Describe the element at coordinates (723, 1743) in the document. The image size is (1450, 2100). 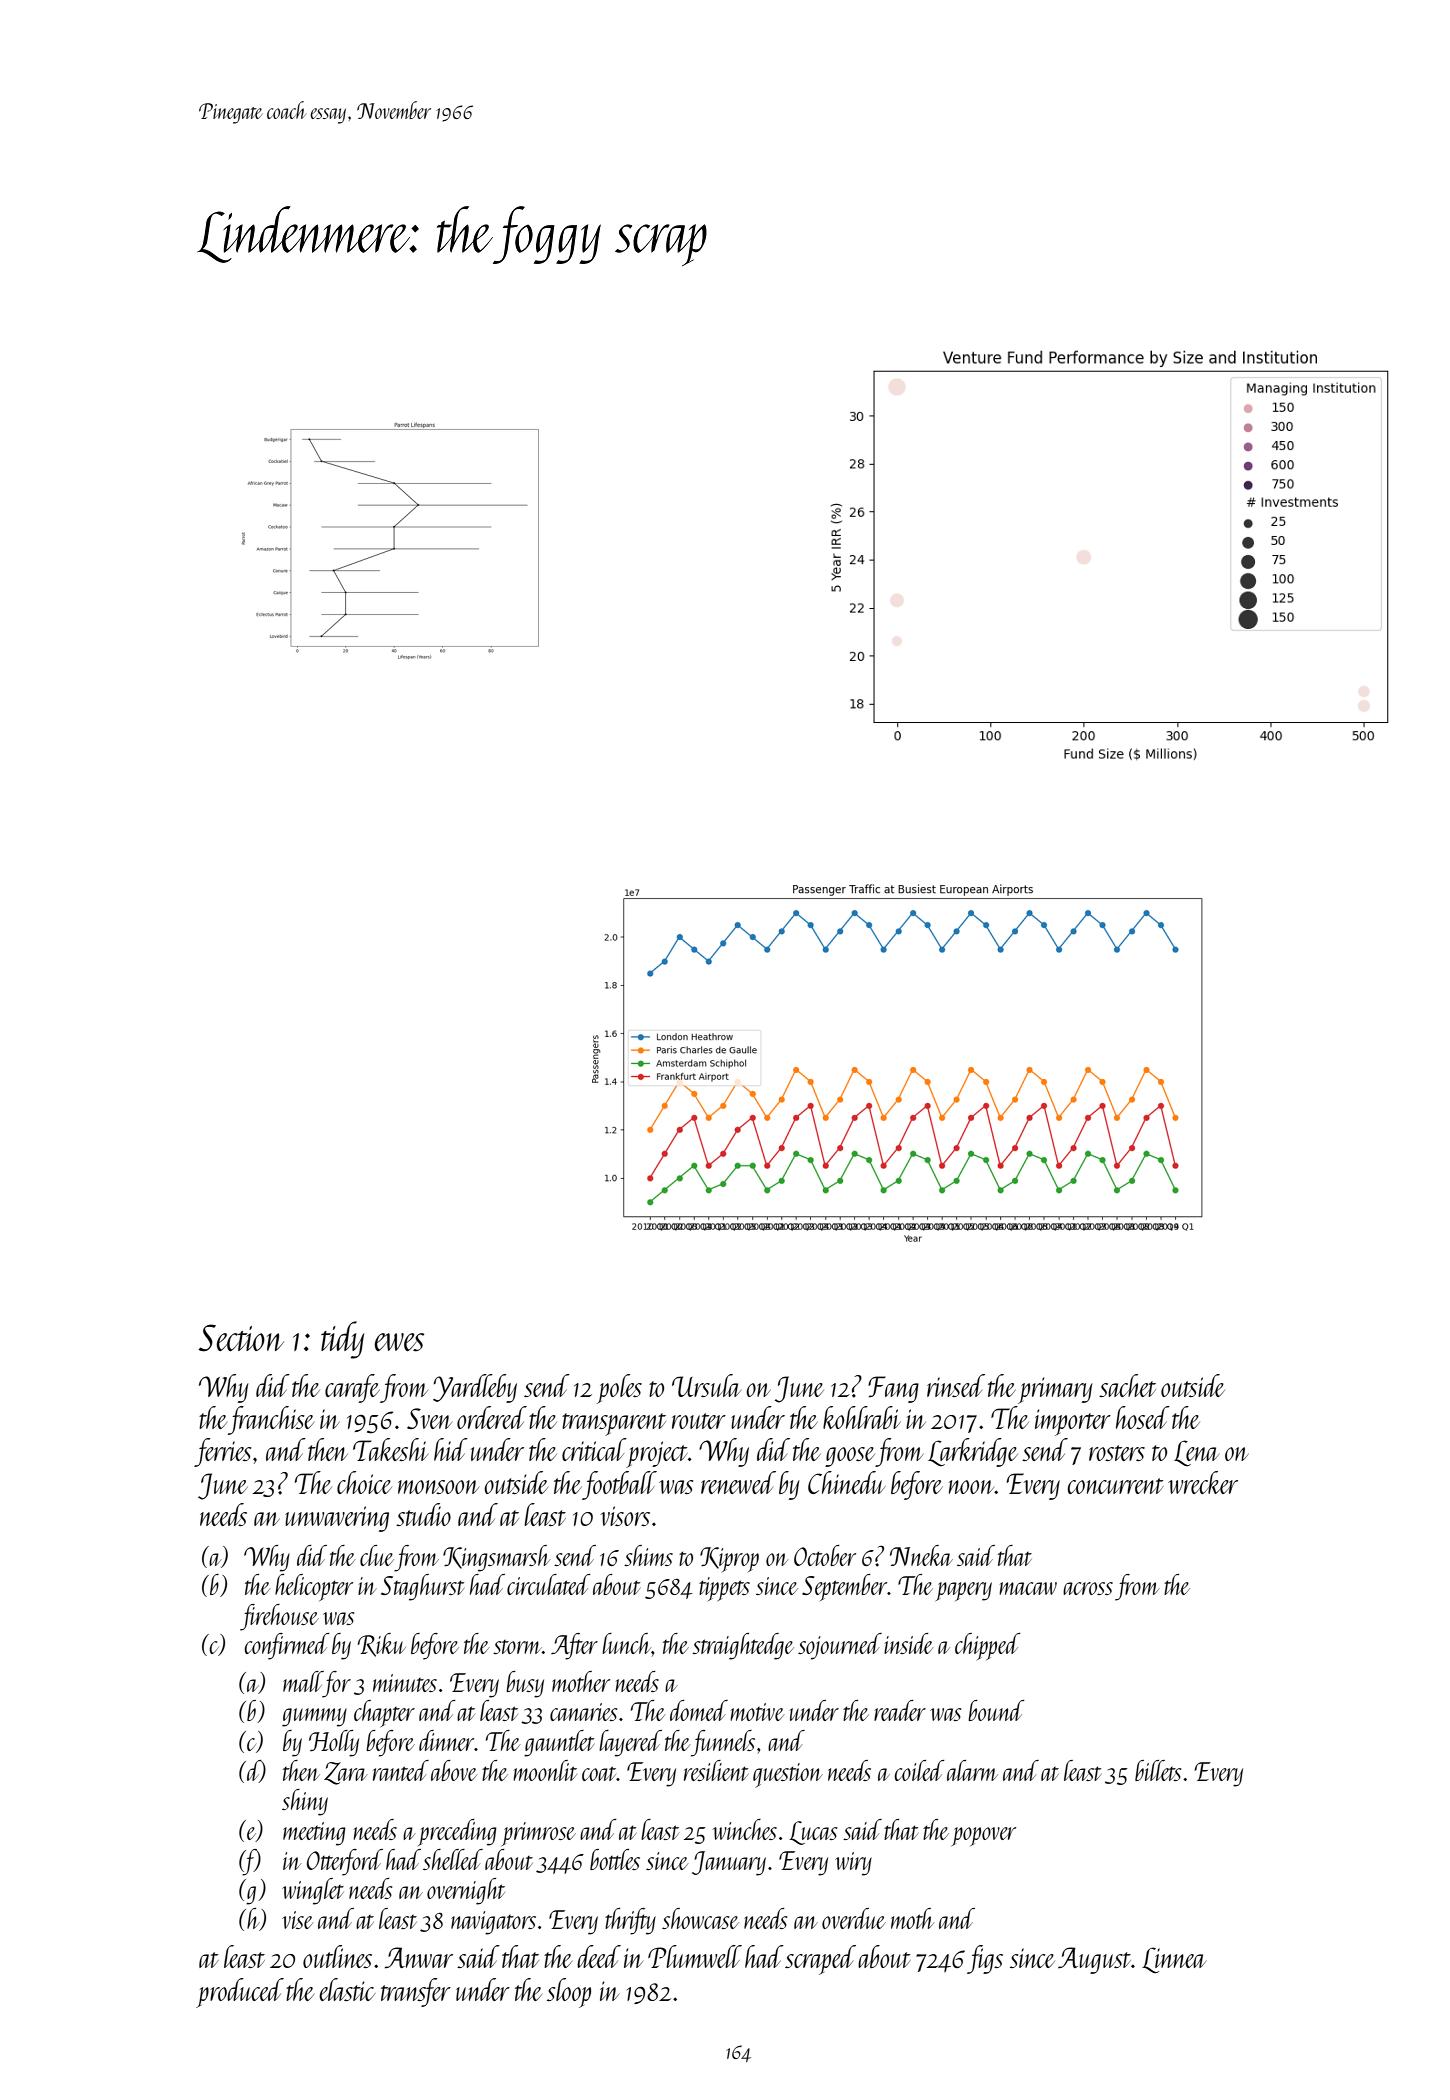
I see `funnels` at that location.
